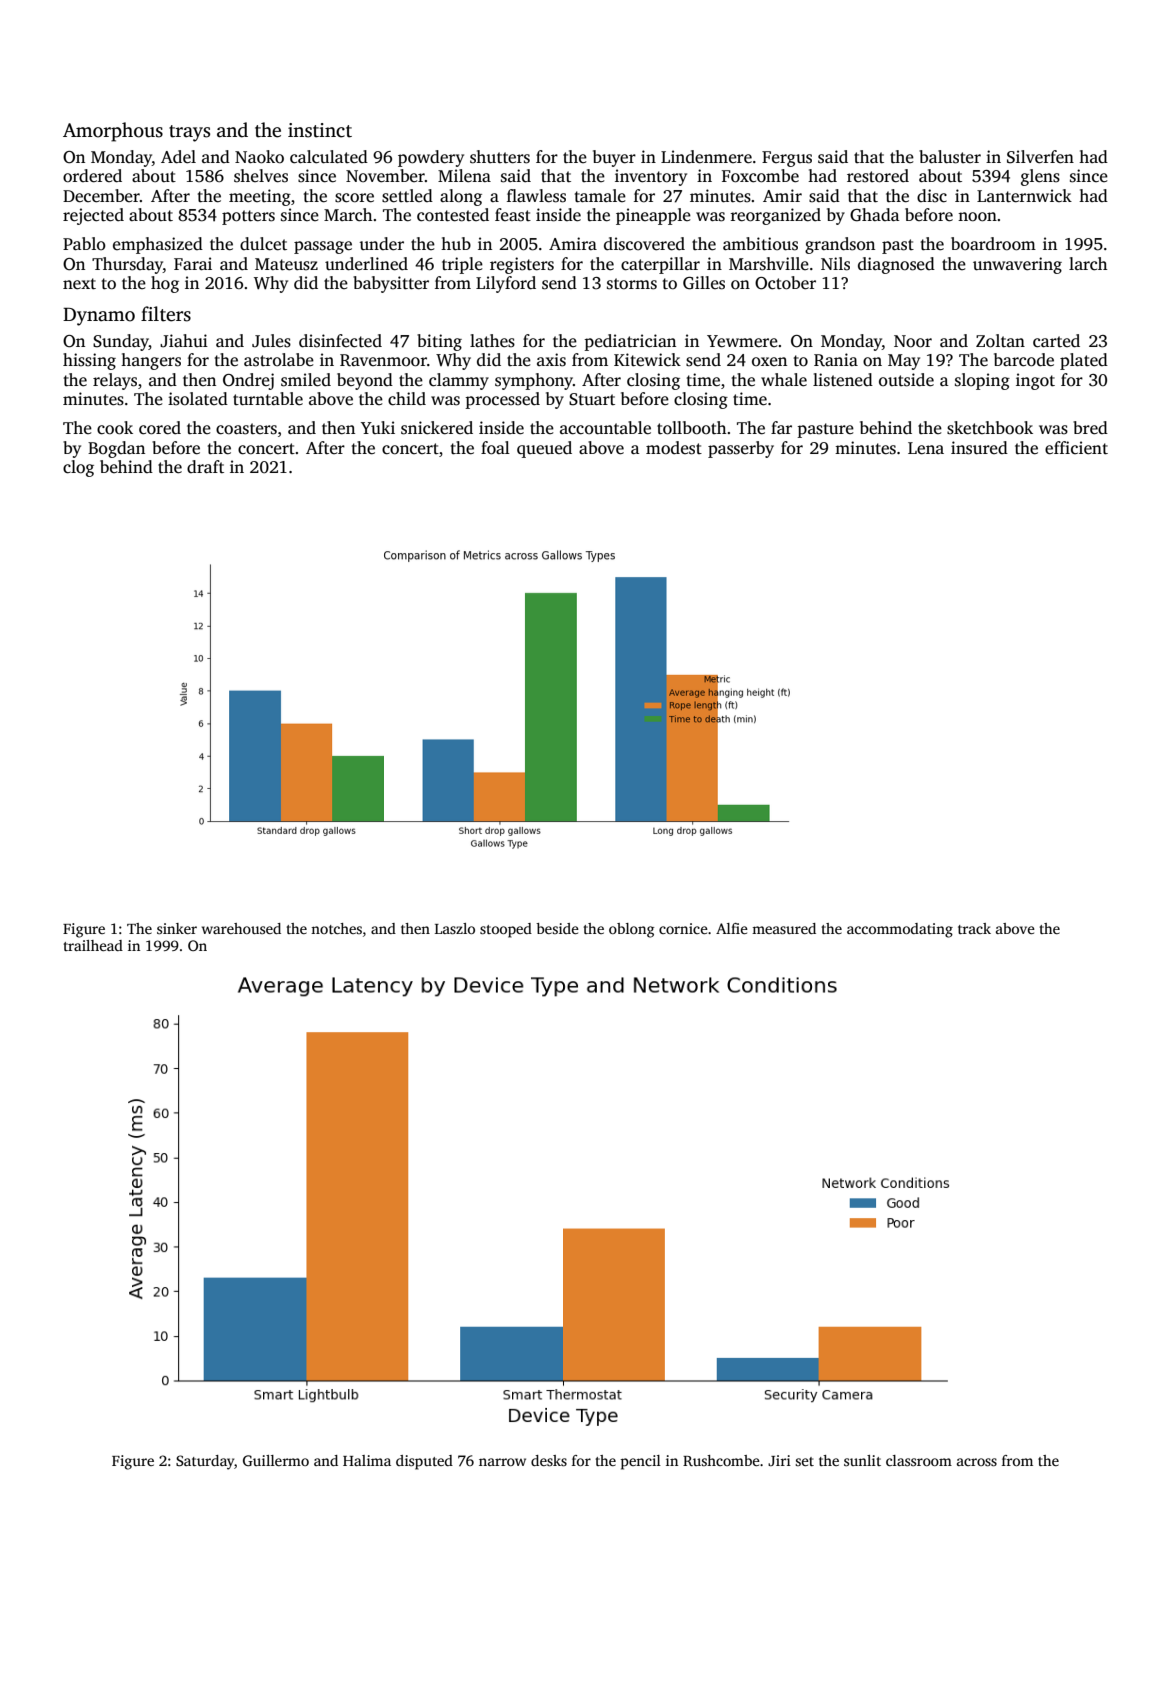 The image size is (1171, 1695). What do you see at coordinates (495, 448) in the screenshot?
I see `foal` at bounding box center [495, 448].
